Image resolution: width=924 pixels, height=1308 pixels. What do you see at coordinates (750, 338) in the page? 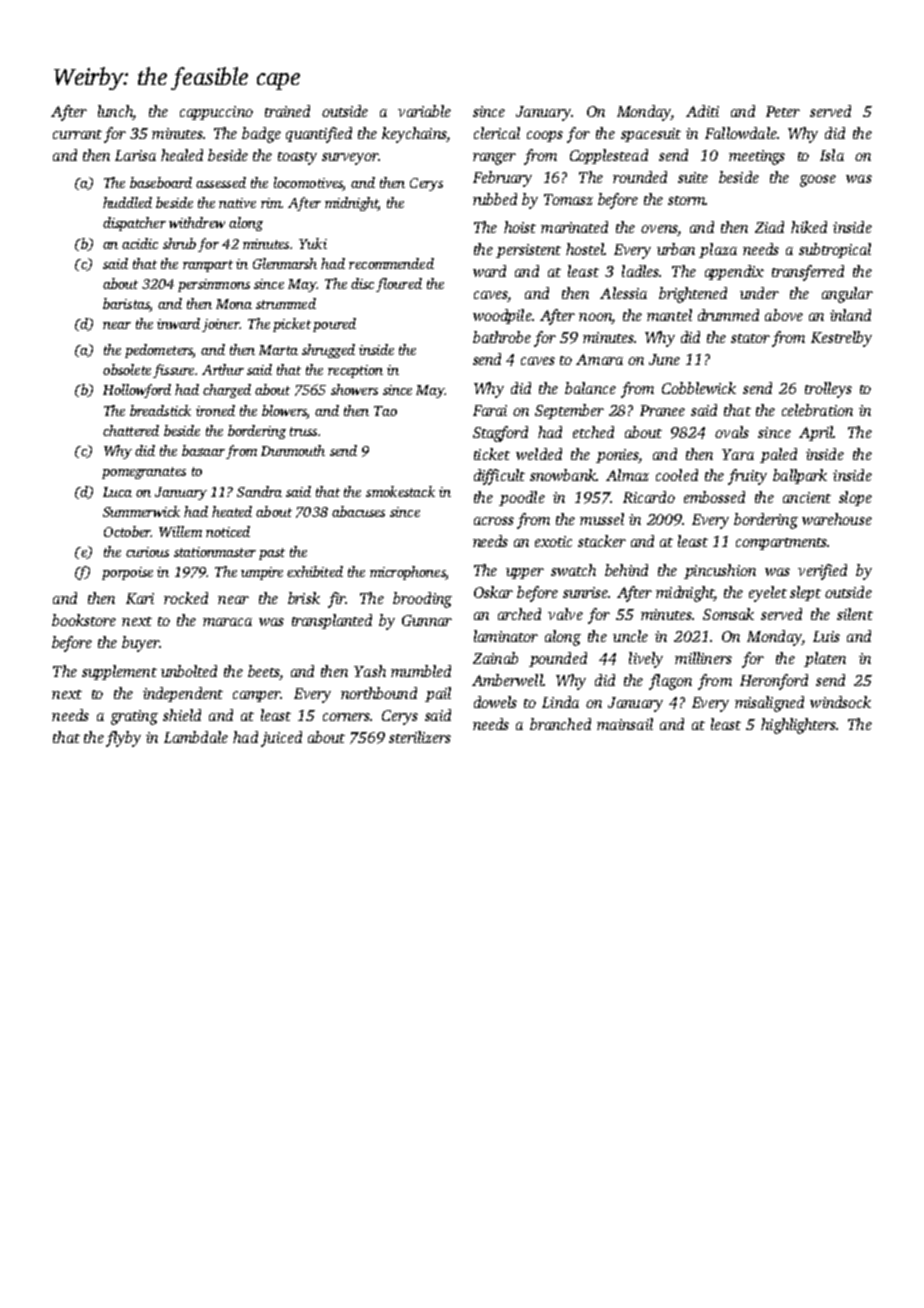
I see `stator` at bounding box center [750, 338].
